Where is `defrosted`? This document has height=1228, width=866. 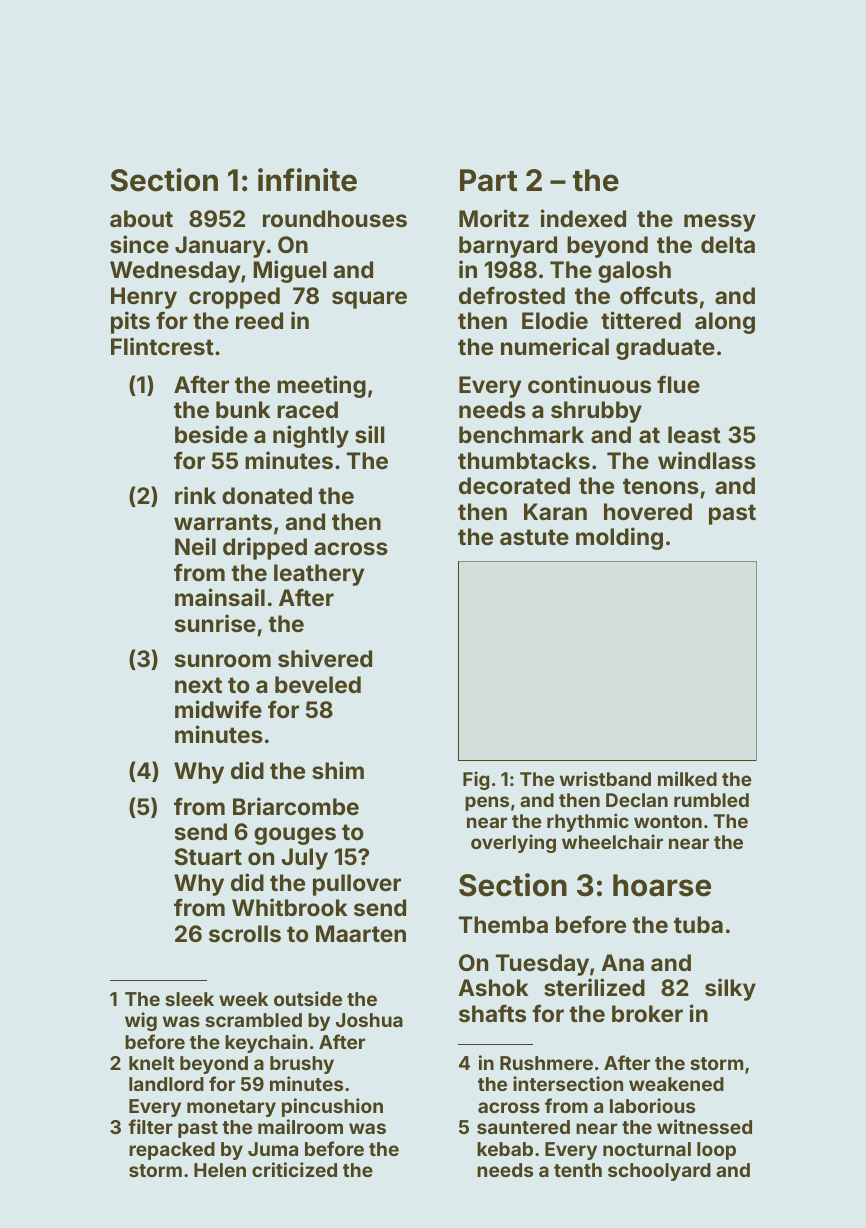 defrosted is located at coordinates (512, 295).
